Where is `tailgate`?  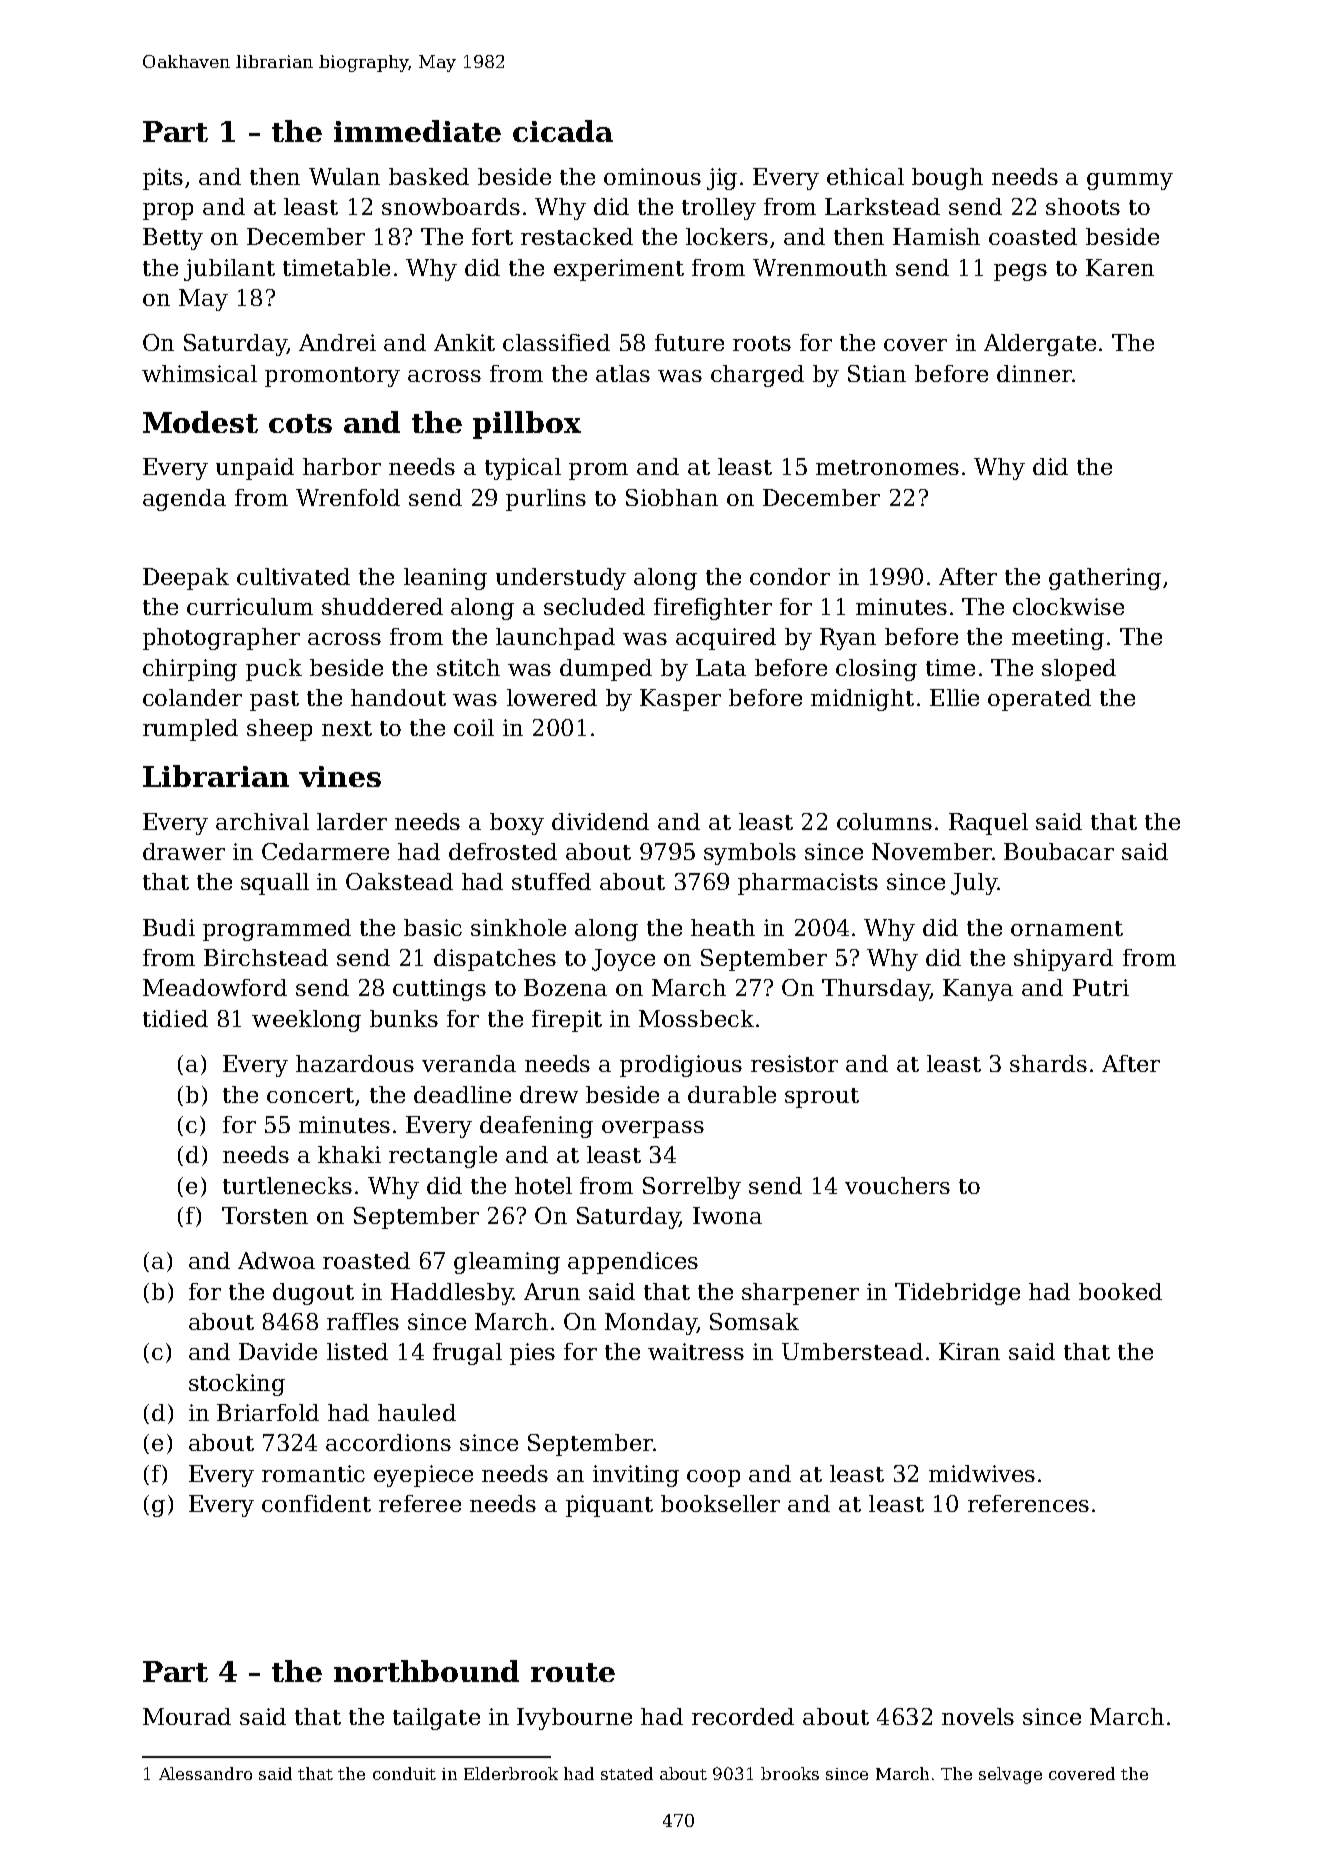
tailgate is located at coordinates (436, 1719).
